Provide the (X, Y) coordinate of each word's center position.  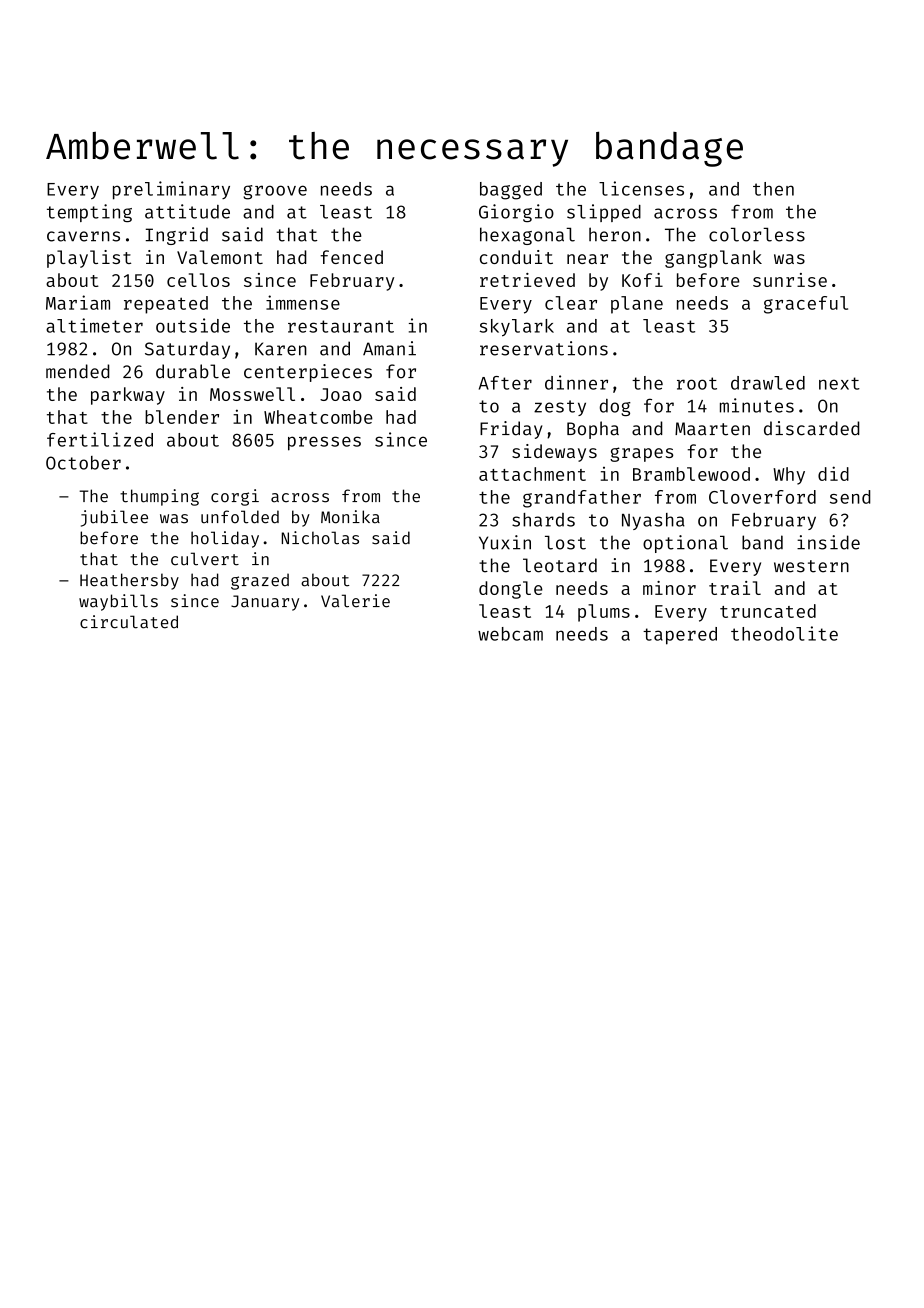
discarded (812, 428)
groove (275, 192)
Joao (341, 394)
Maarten (712, 429)
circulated (129, 622)
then (773, 189)
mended (78, 371)
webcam (510, 634)
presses (324, 443)
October (83, 463)
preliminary (171, 190)
